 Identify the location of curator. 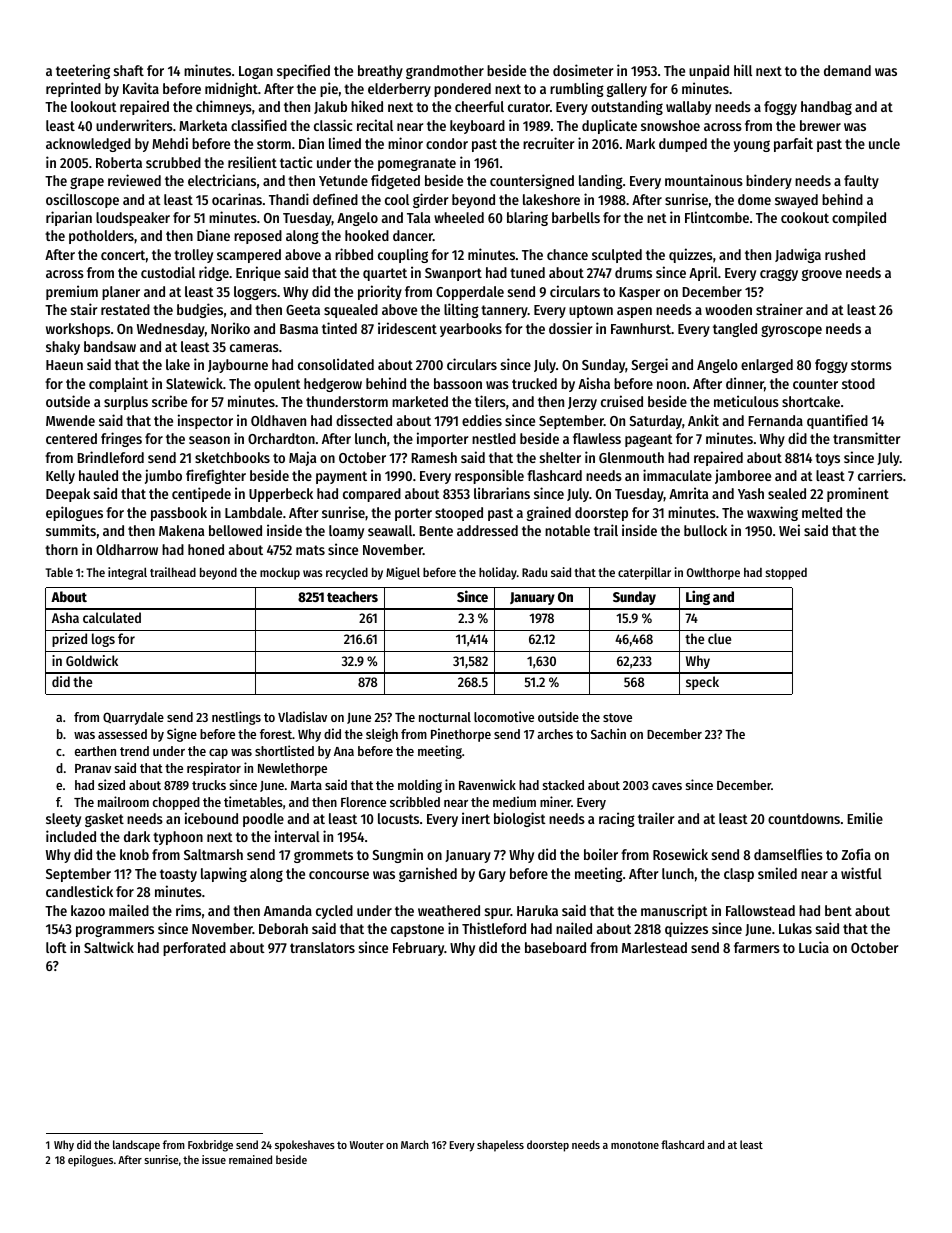
(529, 107).
